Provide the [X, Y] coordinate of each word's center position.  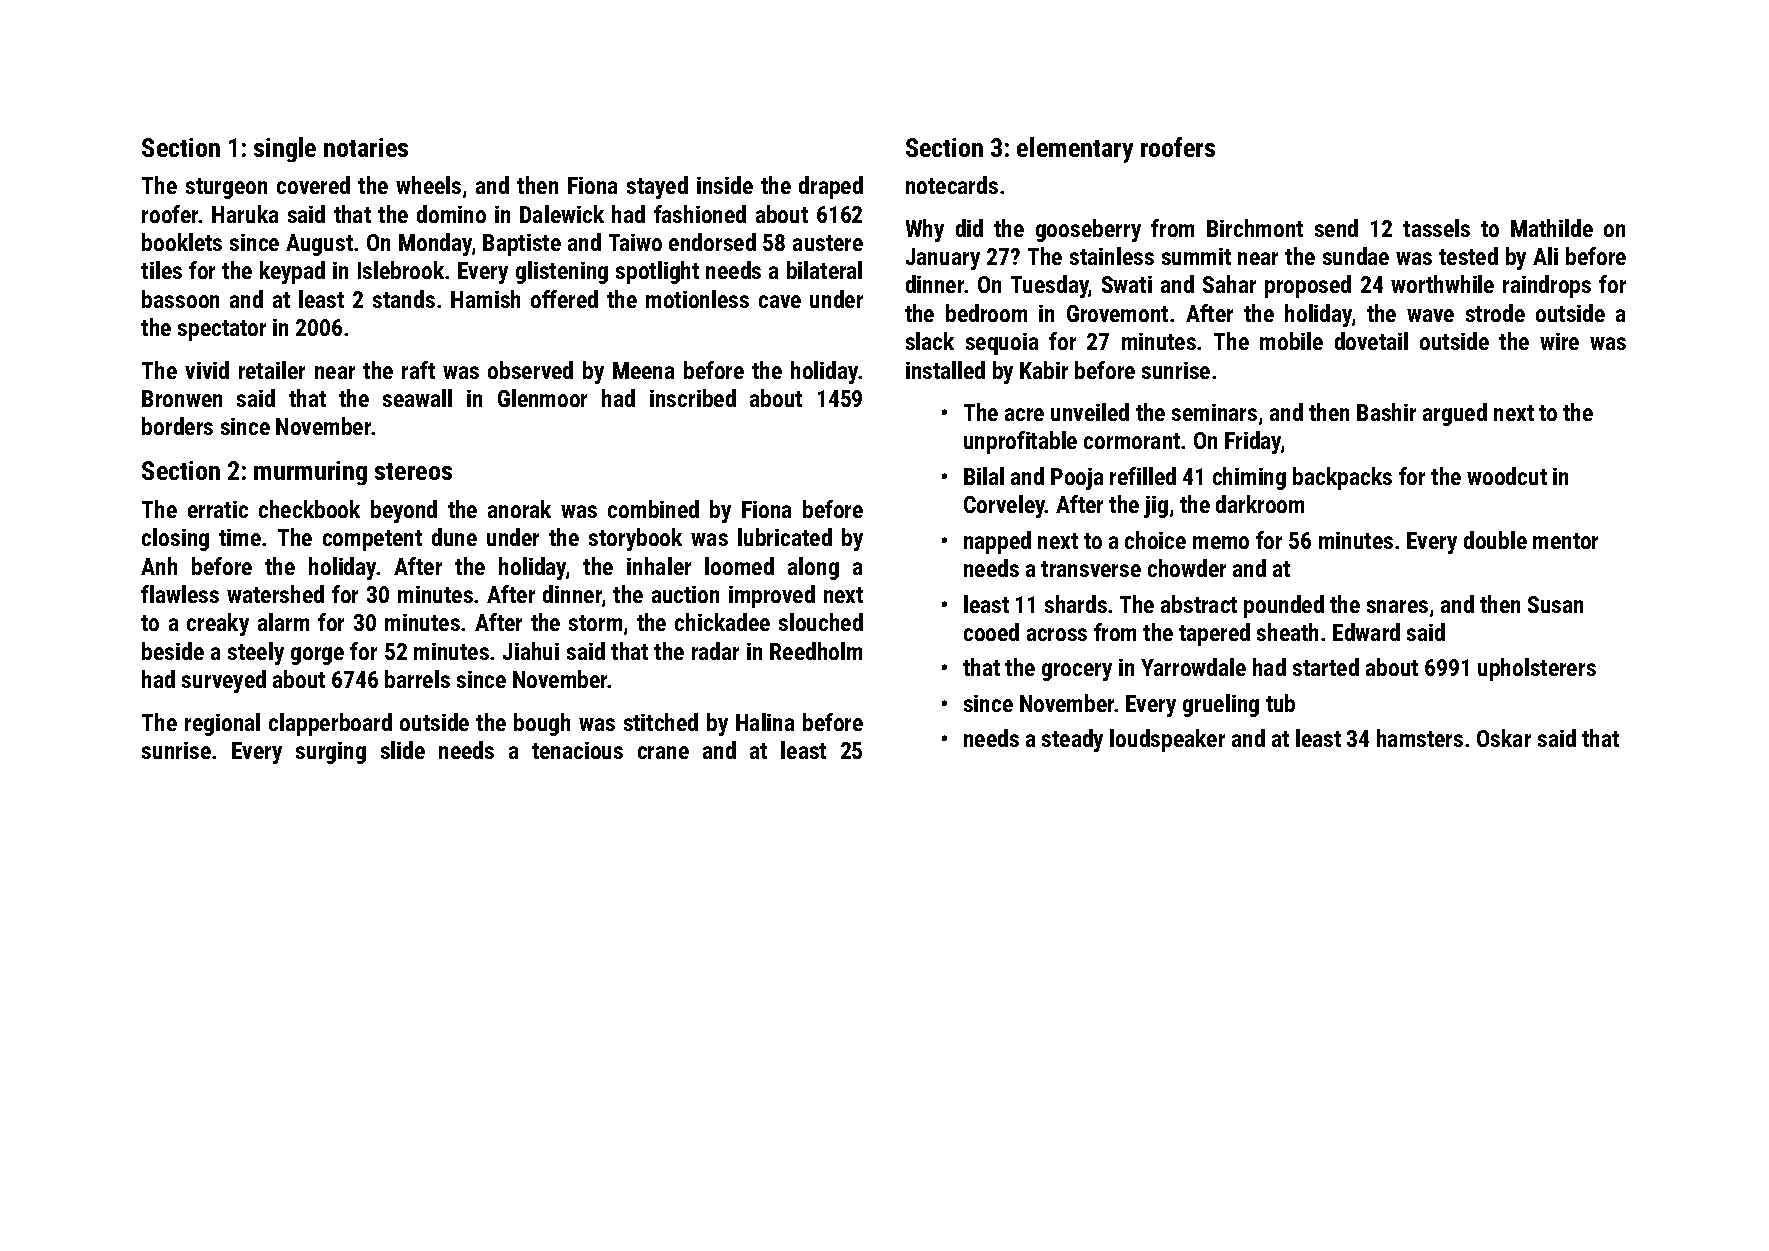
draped [831, 187]
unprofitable [1020, 442]
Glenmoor [542, 398]
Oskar [1504, 738]
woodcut [1507, 476]
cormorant [1132, 441]
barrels [417, 679]
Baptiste [522, 245]
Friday [1253, 442]
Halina [765, 722]
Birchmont [1255, 228]
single [285, 149]
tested [1468, 256]
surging [331, 753]
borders [177, 426]
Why [925, 230]
